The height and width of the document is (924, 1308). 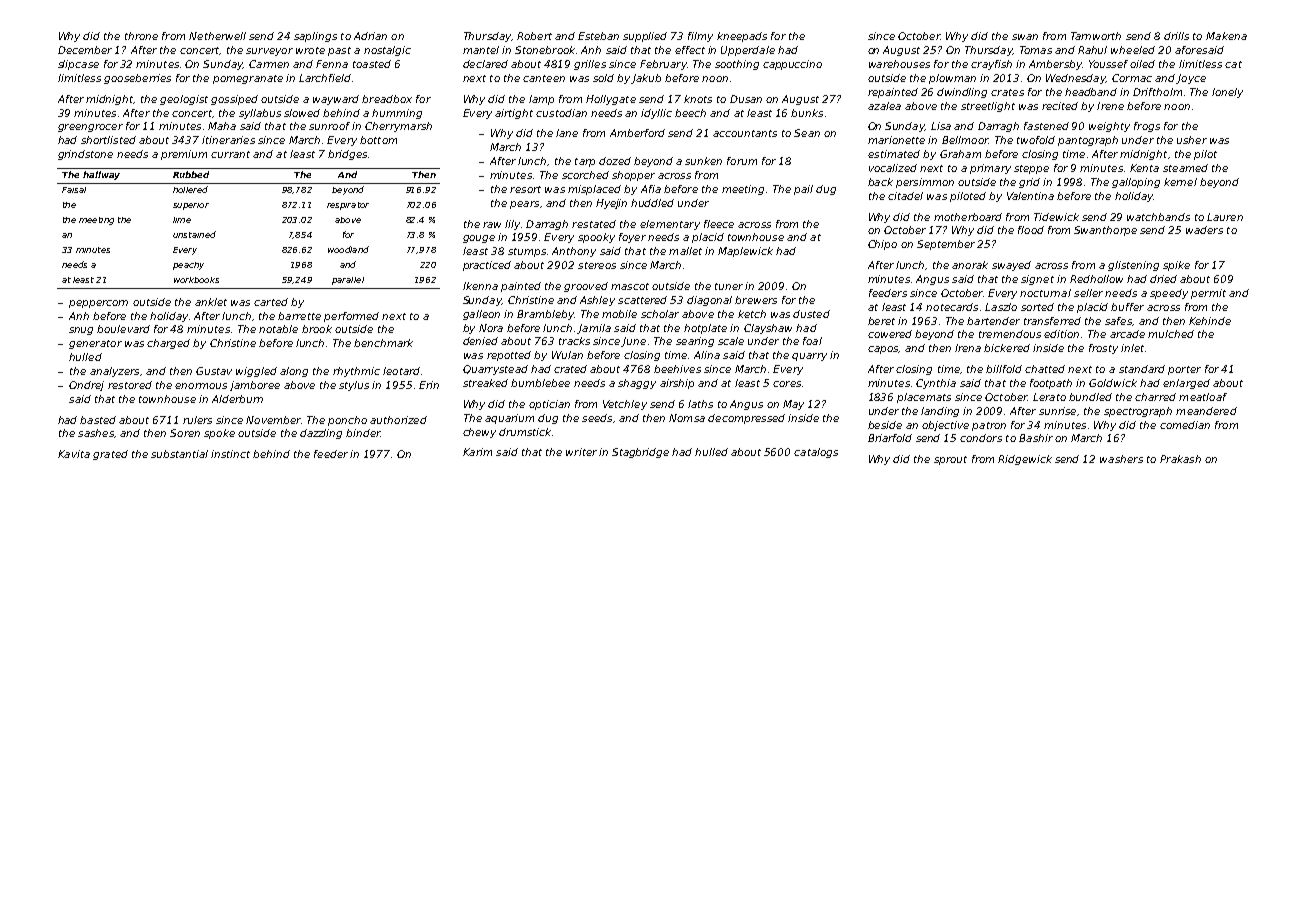 I want to click on workbooks, so click(x=196, y=280).
